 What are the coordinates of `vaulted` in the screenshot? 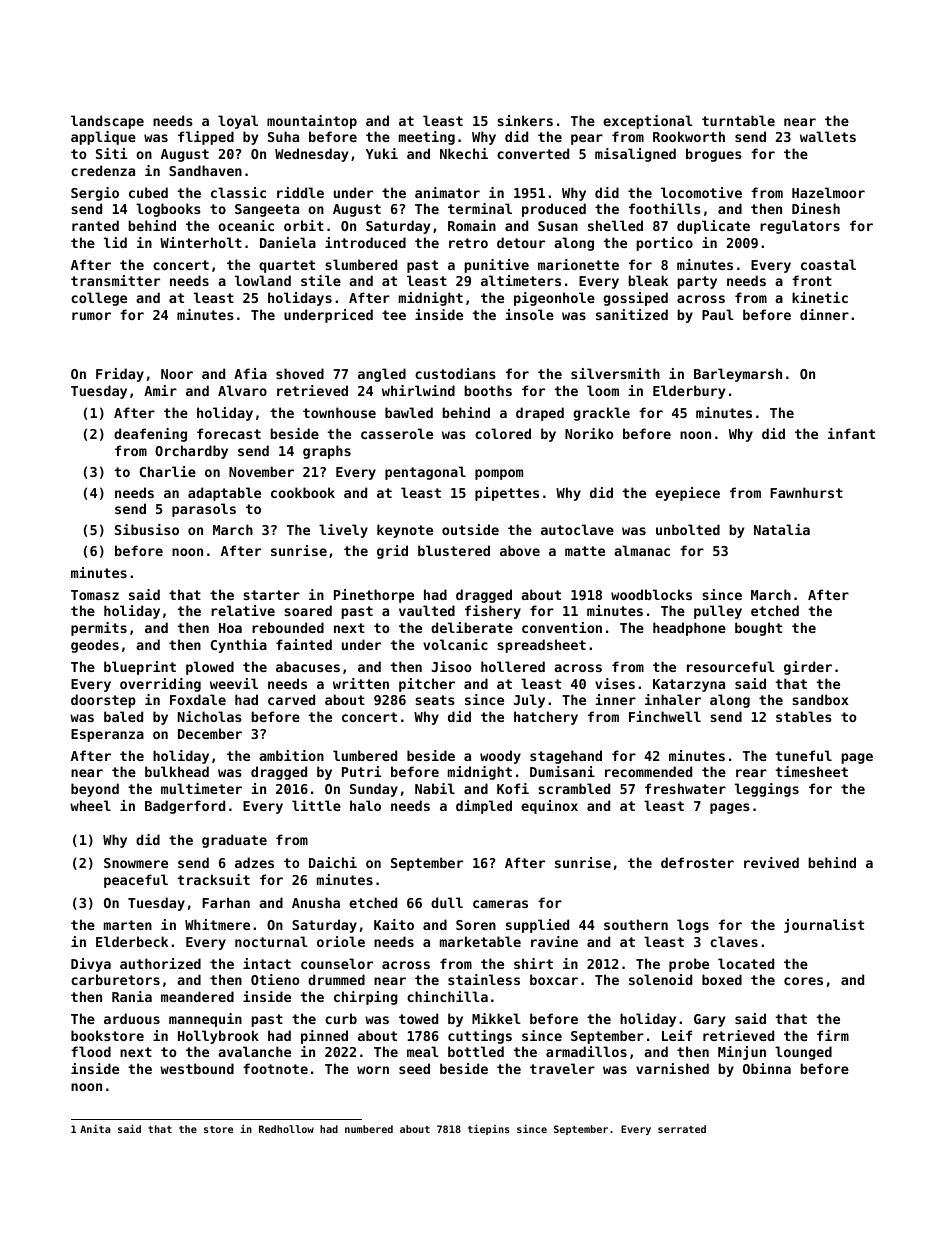 It's located at (427, 610).
